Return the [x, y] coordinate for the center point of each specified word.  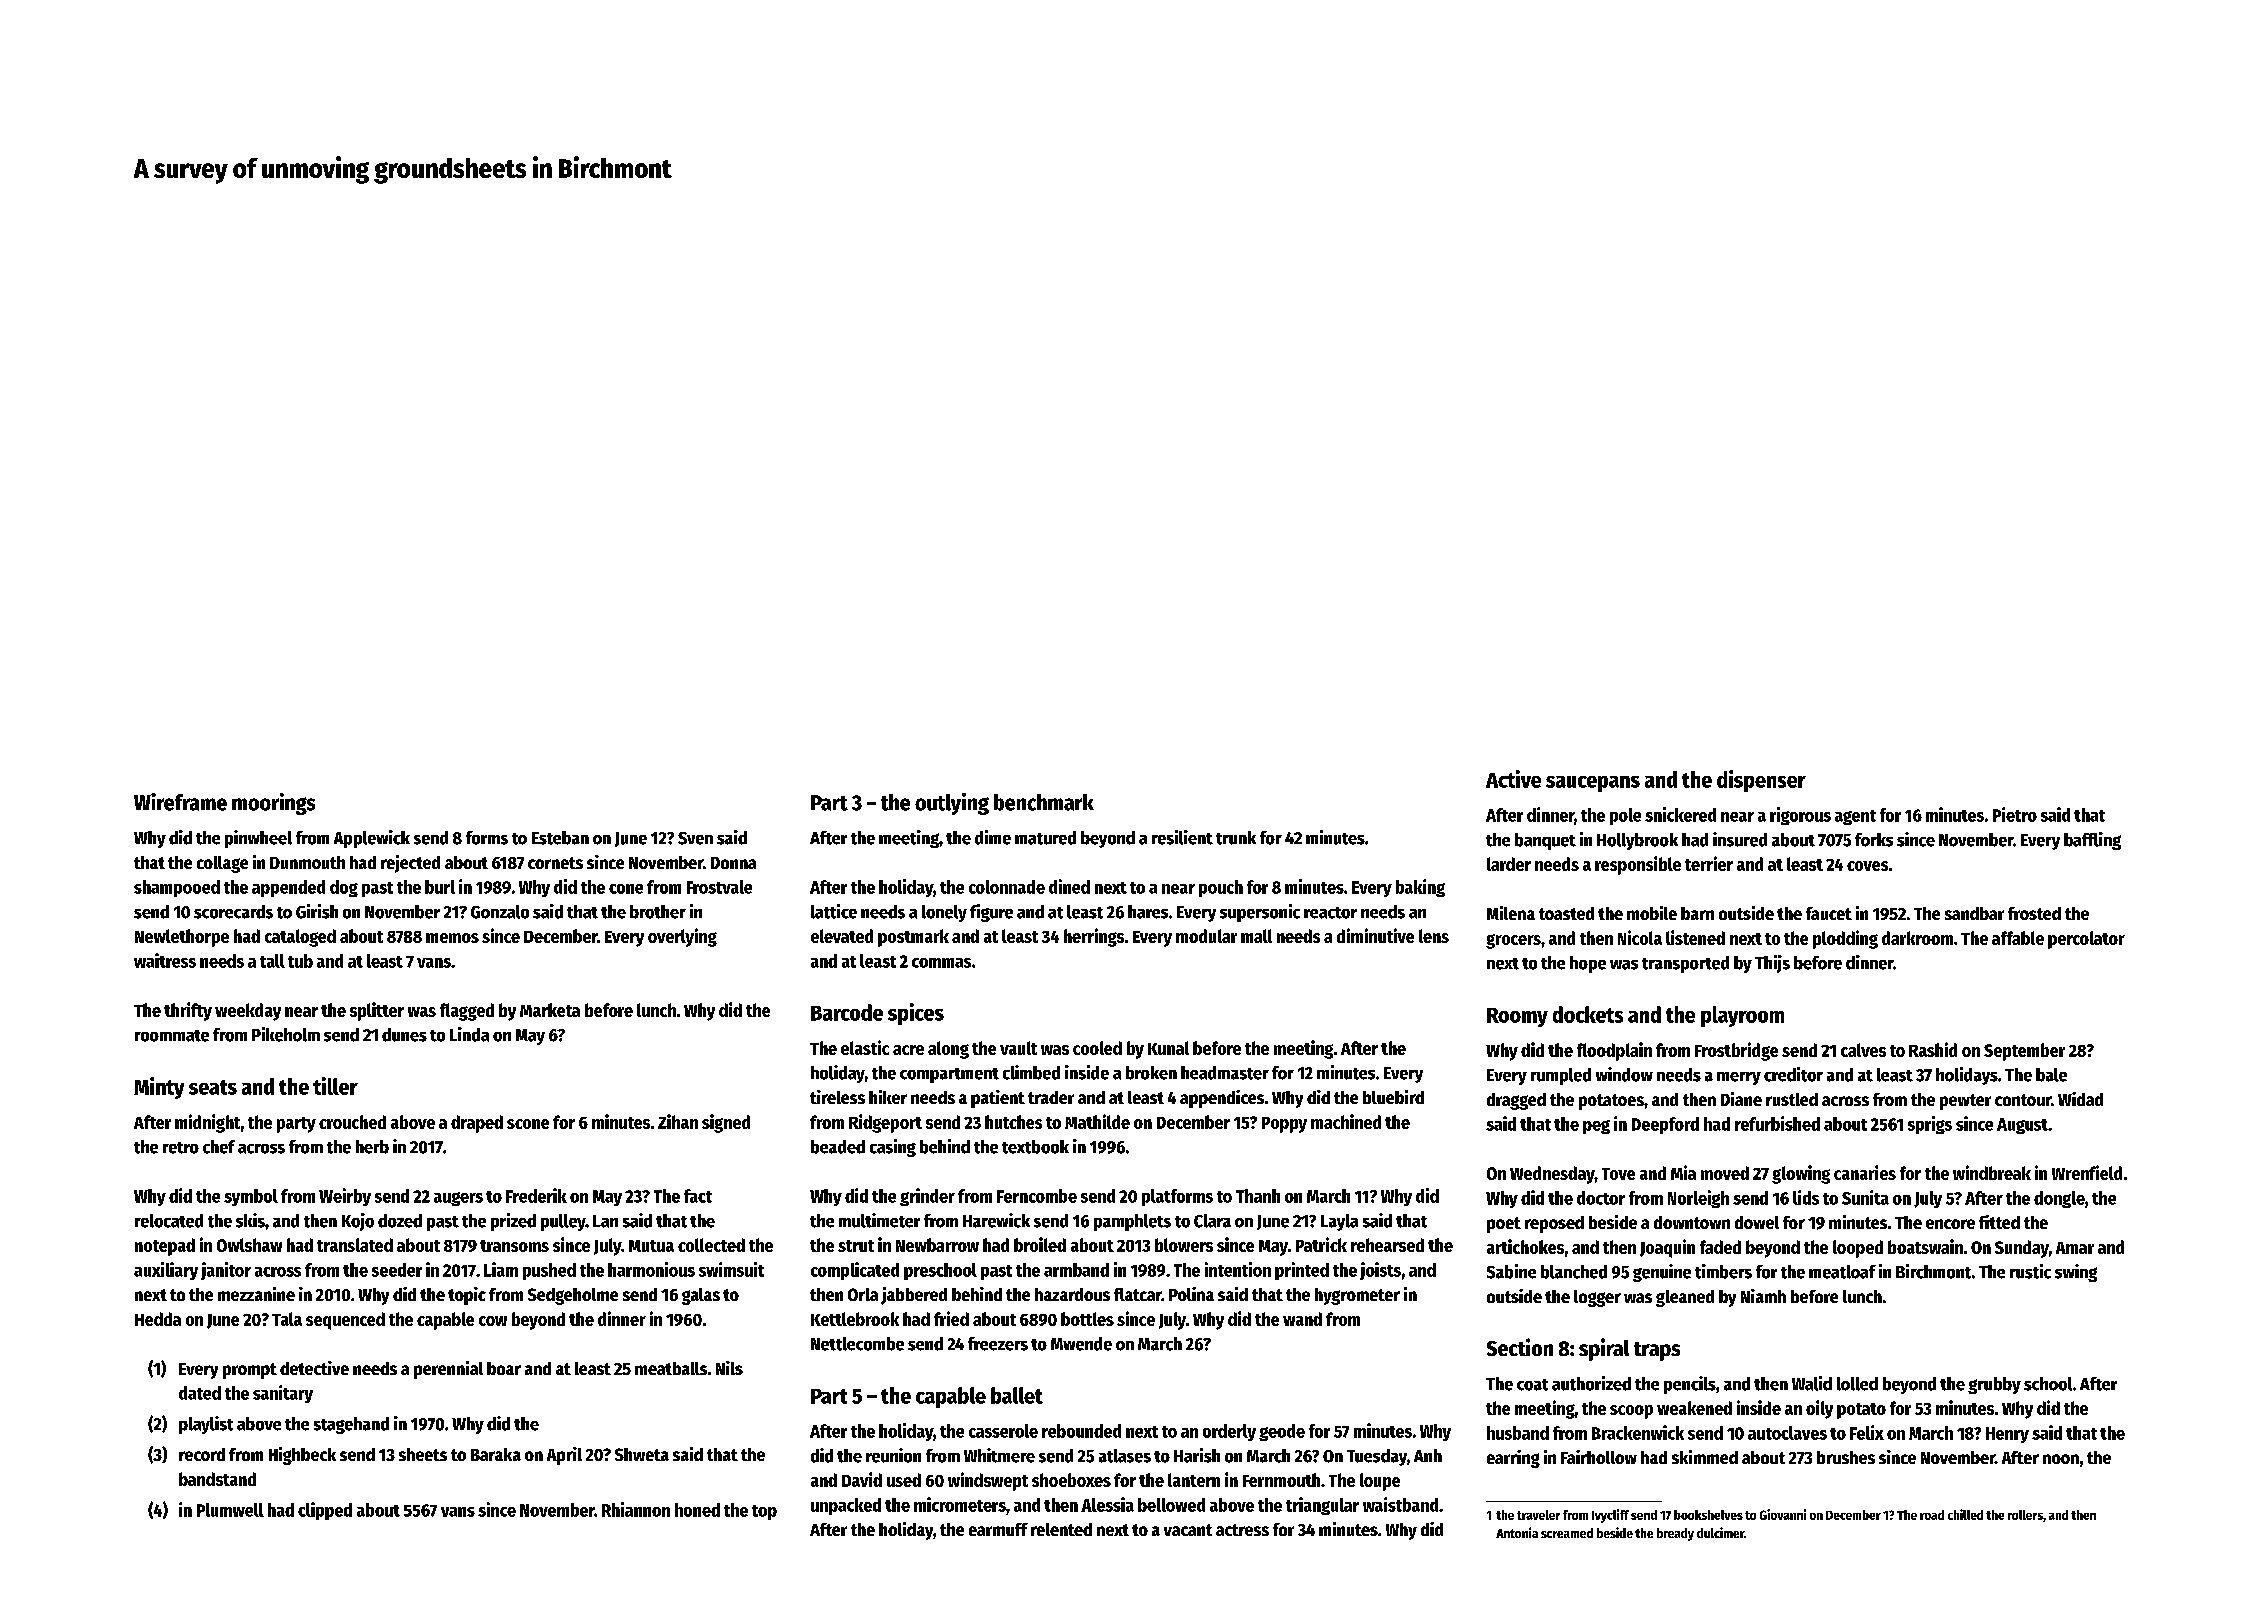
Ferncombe [1037, 1196]
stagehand [351, 1425]
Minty [159, 1088]
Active [1513, 779]
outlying [952, 804]
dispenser [1761, 781]
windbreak [1992, 1172]
